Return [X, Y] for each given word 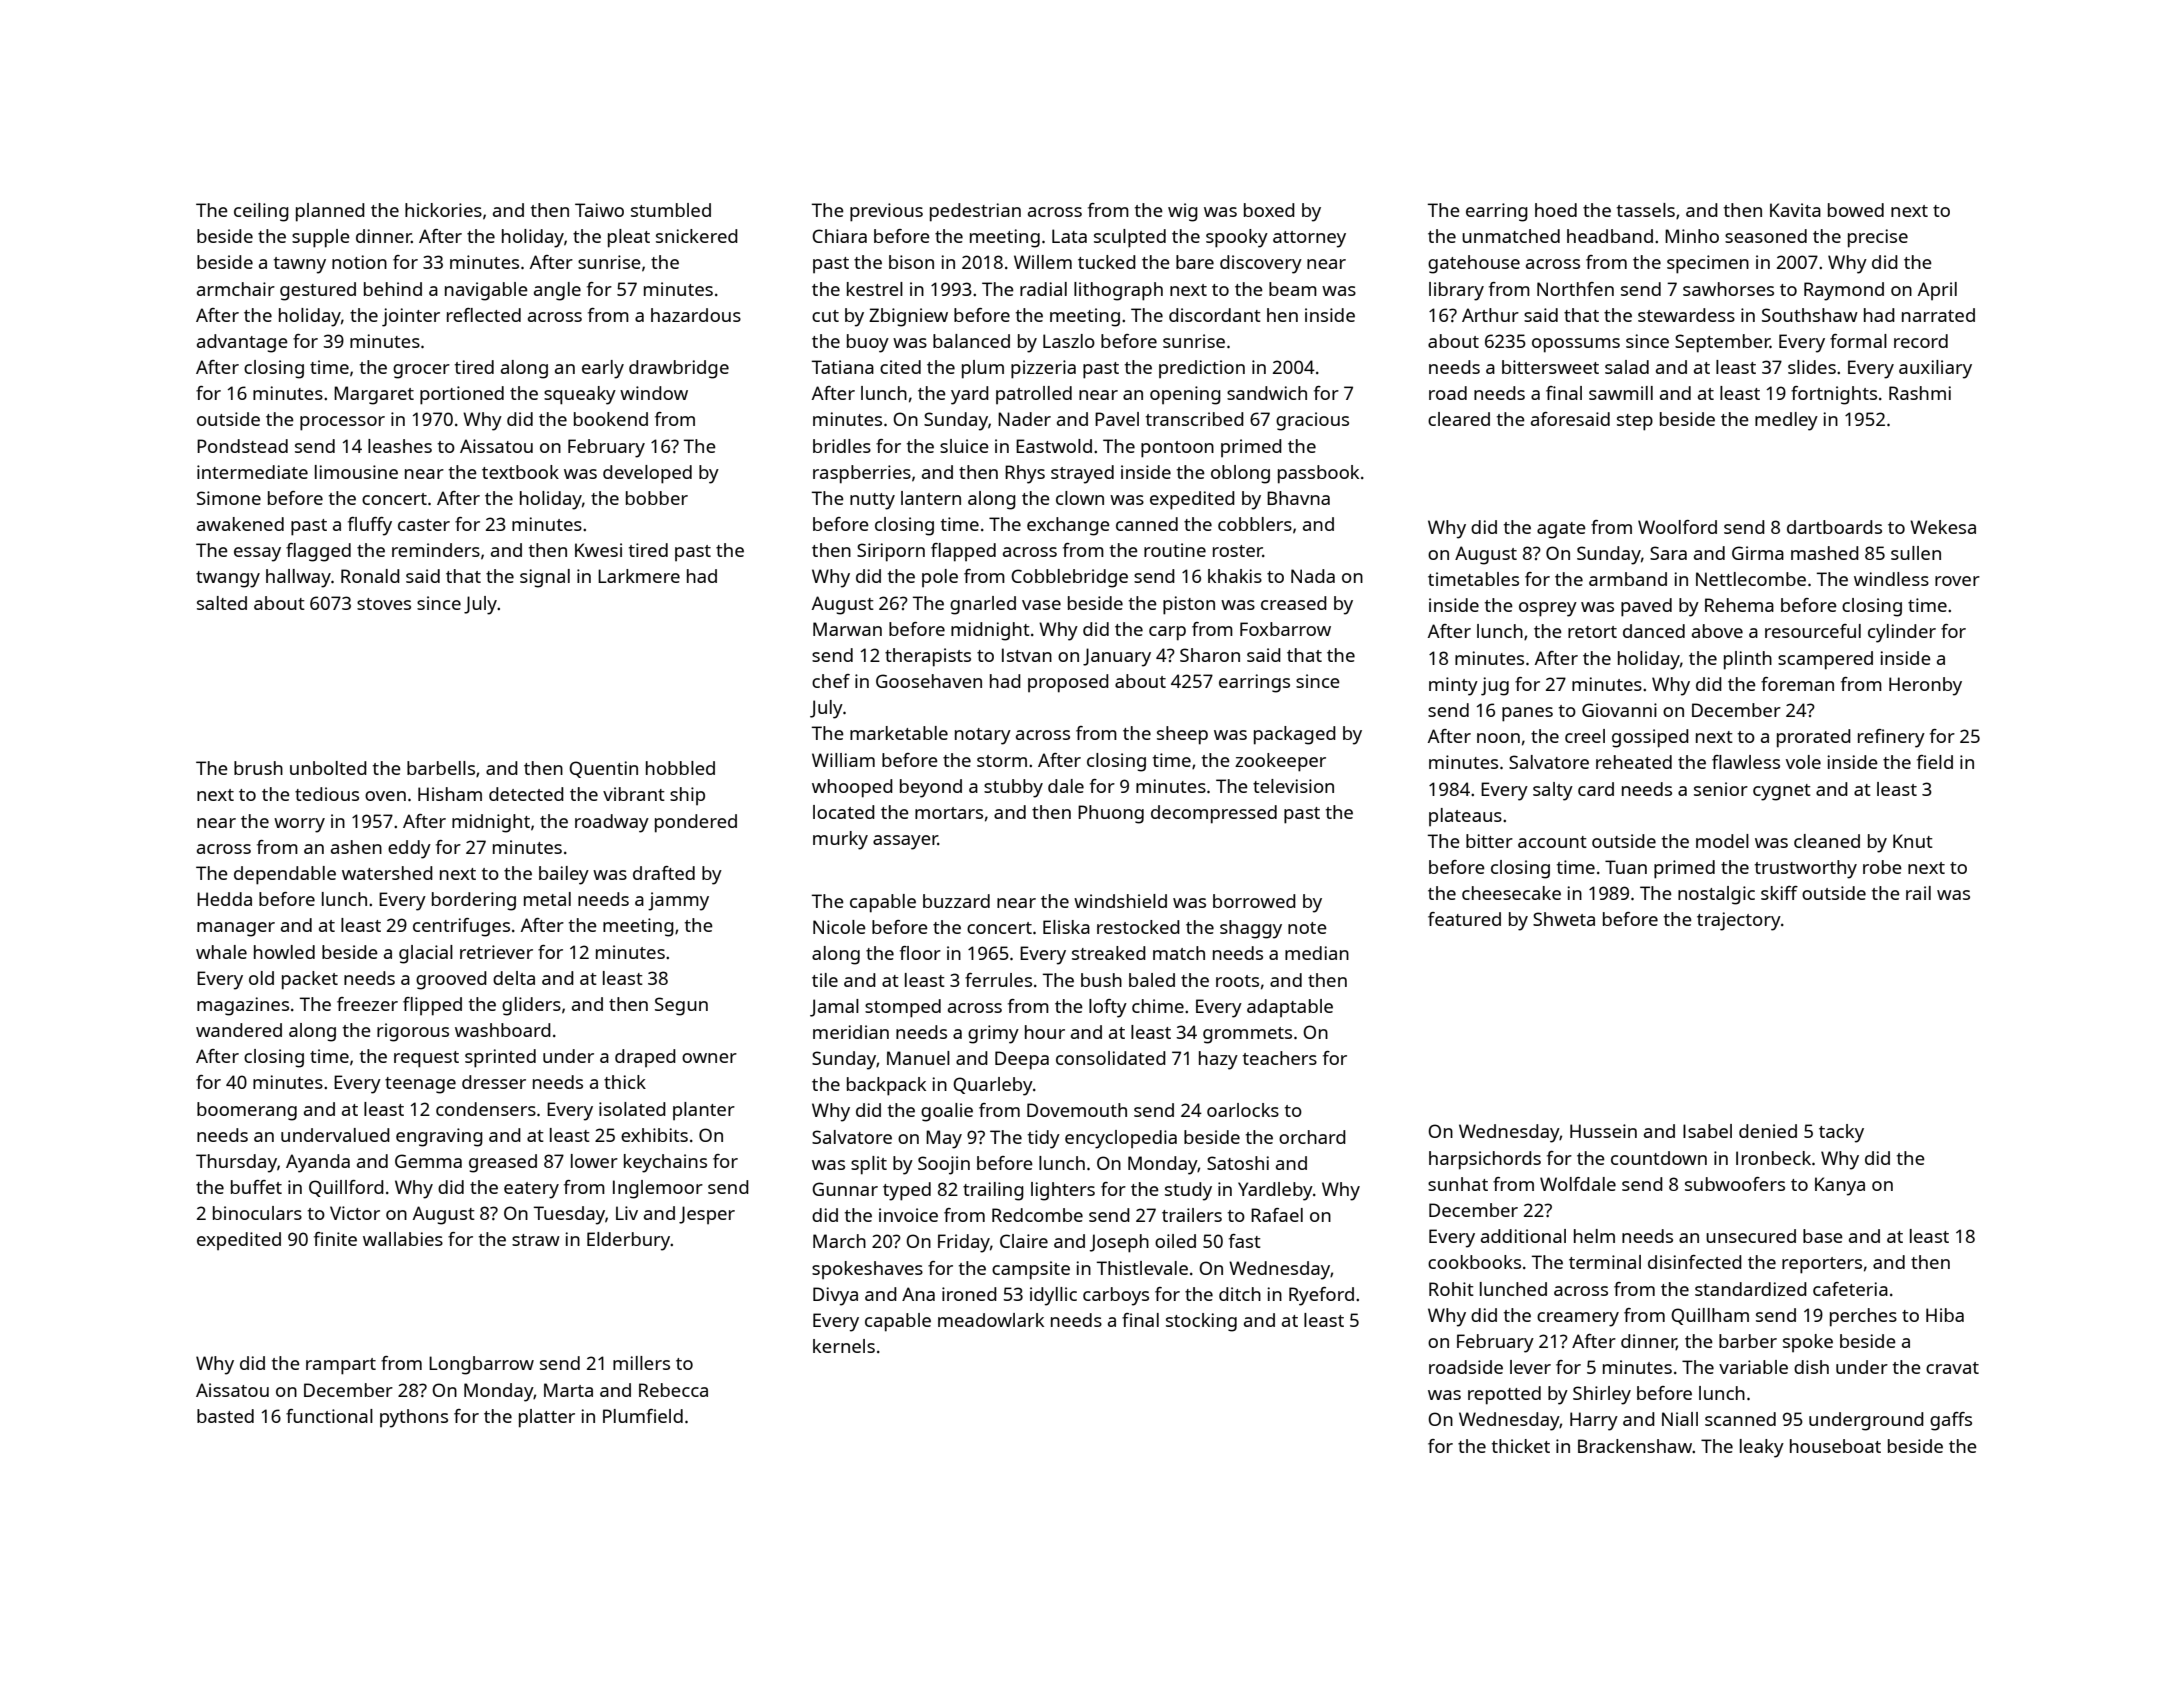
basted [225, 1416]
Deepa [1022, 1060]
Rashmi [1920, 393]
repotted [1504, 1395]
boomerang [247, 1111]
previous [886, 212]
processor [342, 423]
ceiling [261, 212]
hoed [1556, 210]
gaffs [1951, 1421]
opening [1185, 395]
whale [221, 952]
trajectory [1739, 921]
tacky [1841, 1133]
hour [1045, 1032]
